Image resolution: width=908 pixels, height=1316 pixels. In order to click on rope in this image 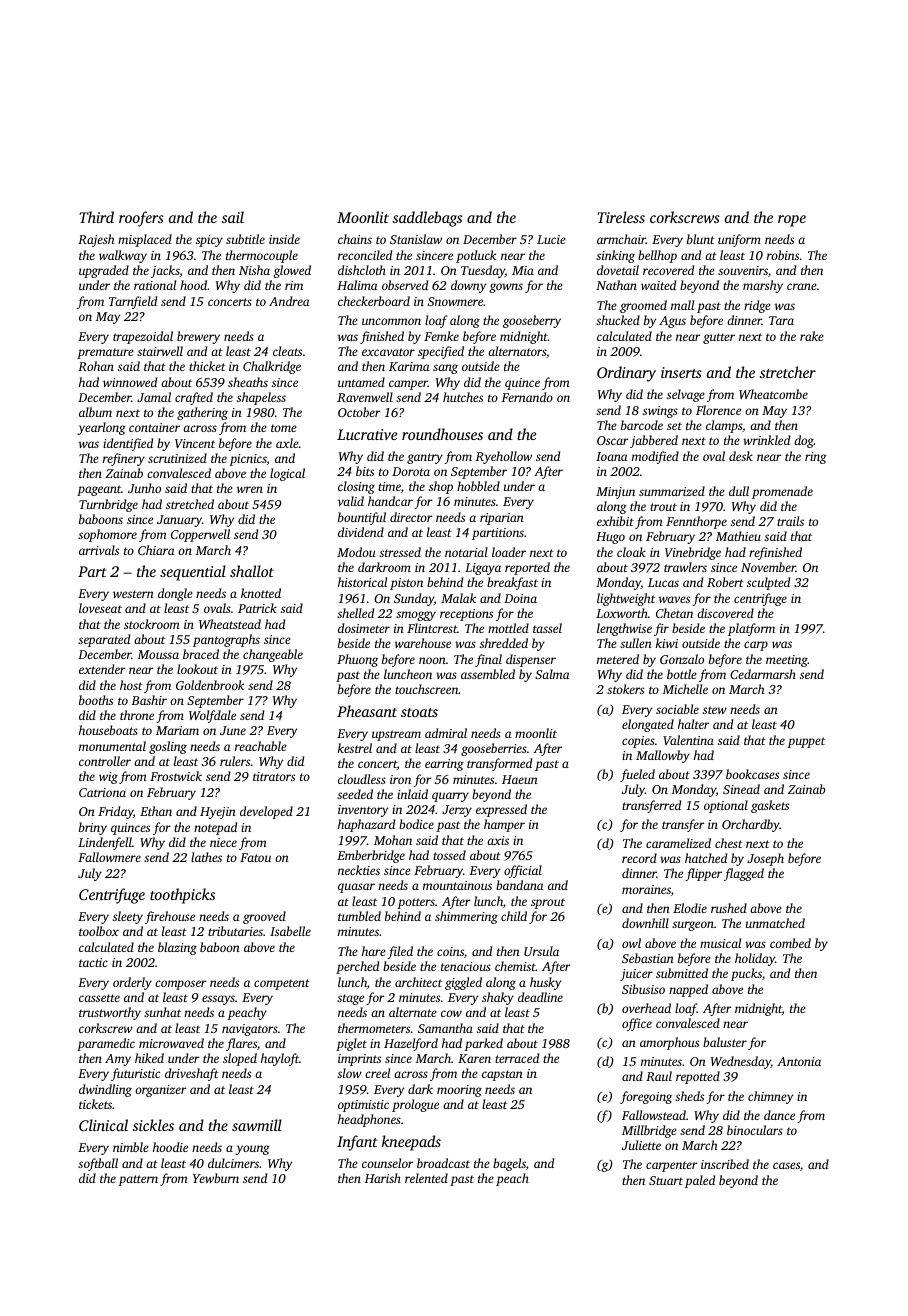, I will do `click(792, 221)`.
